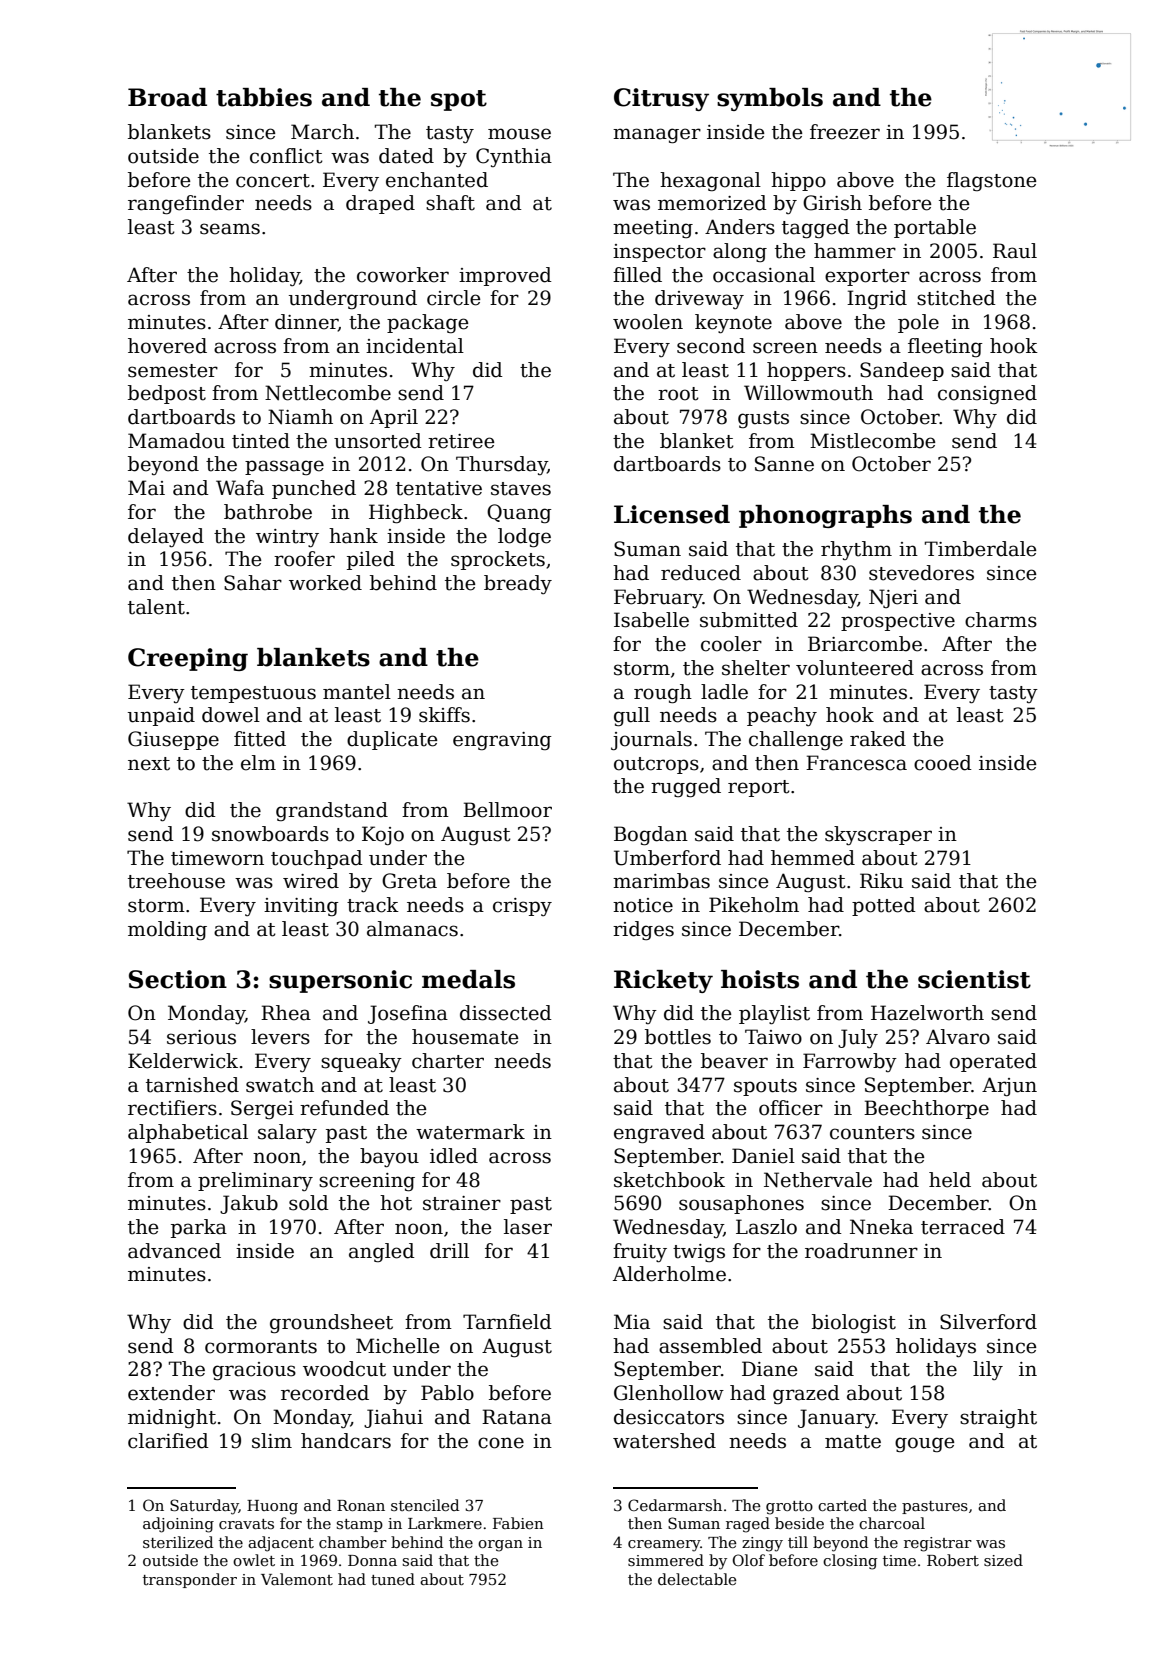 The height and width of the page is (1654, 1165). I want to click on creamery, so click(664, 1546).
